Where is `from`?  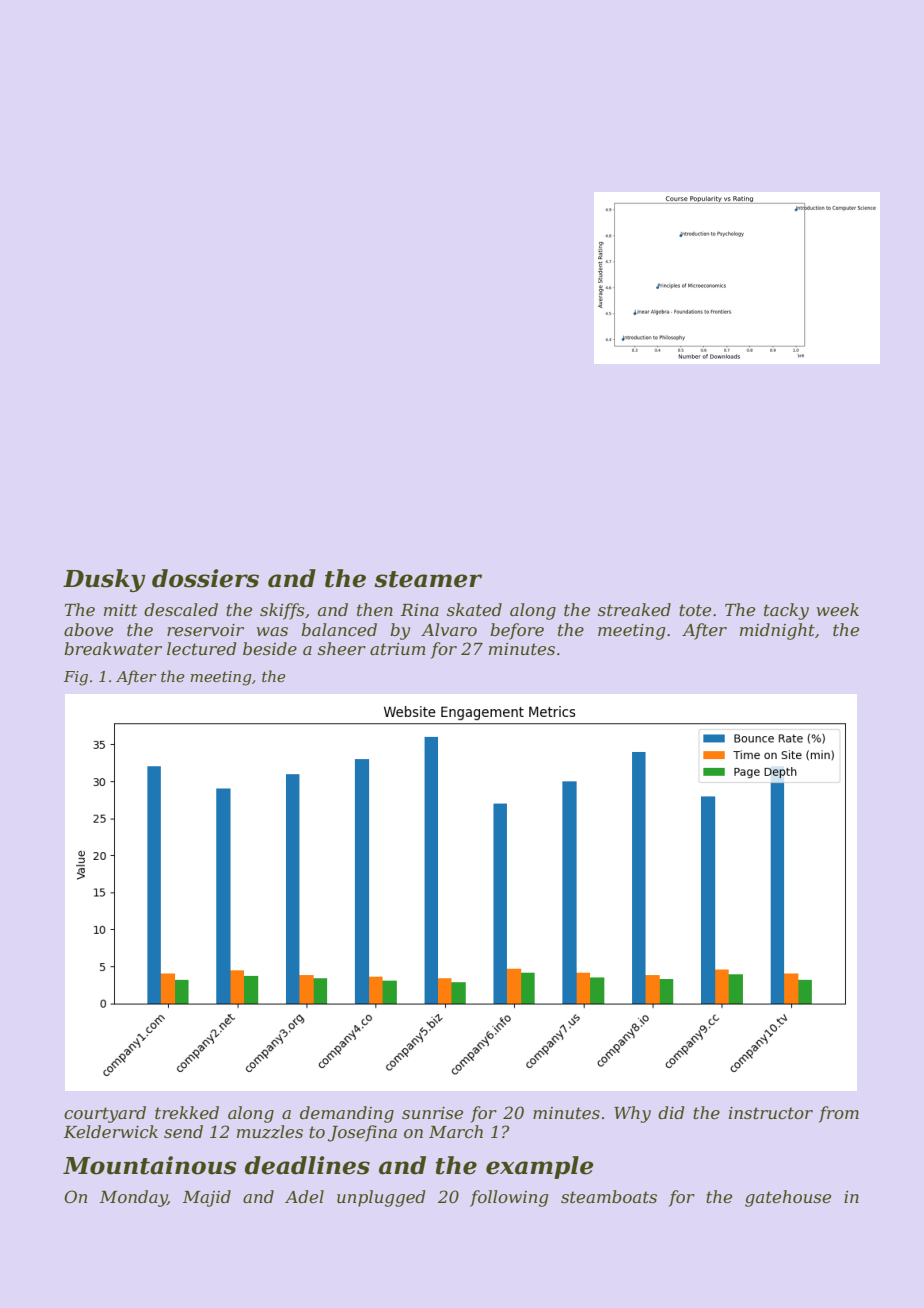 from is located at coordinates (839, 1114).
